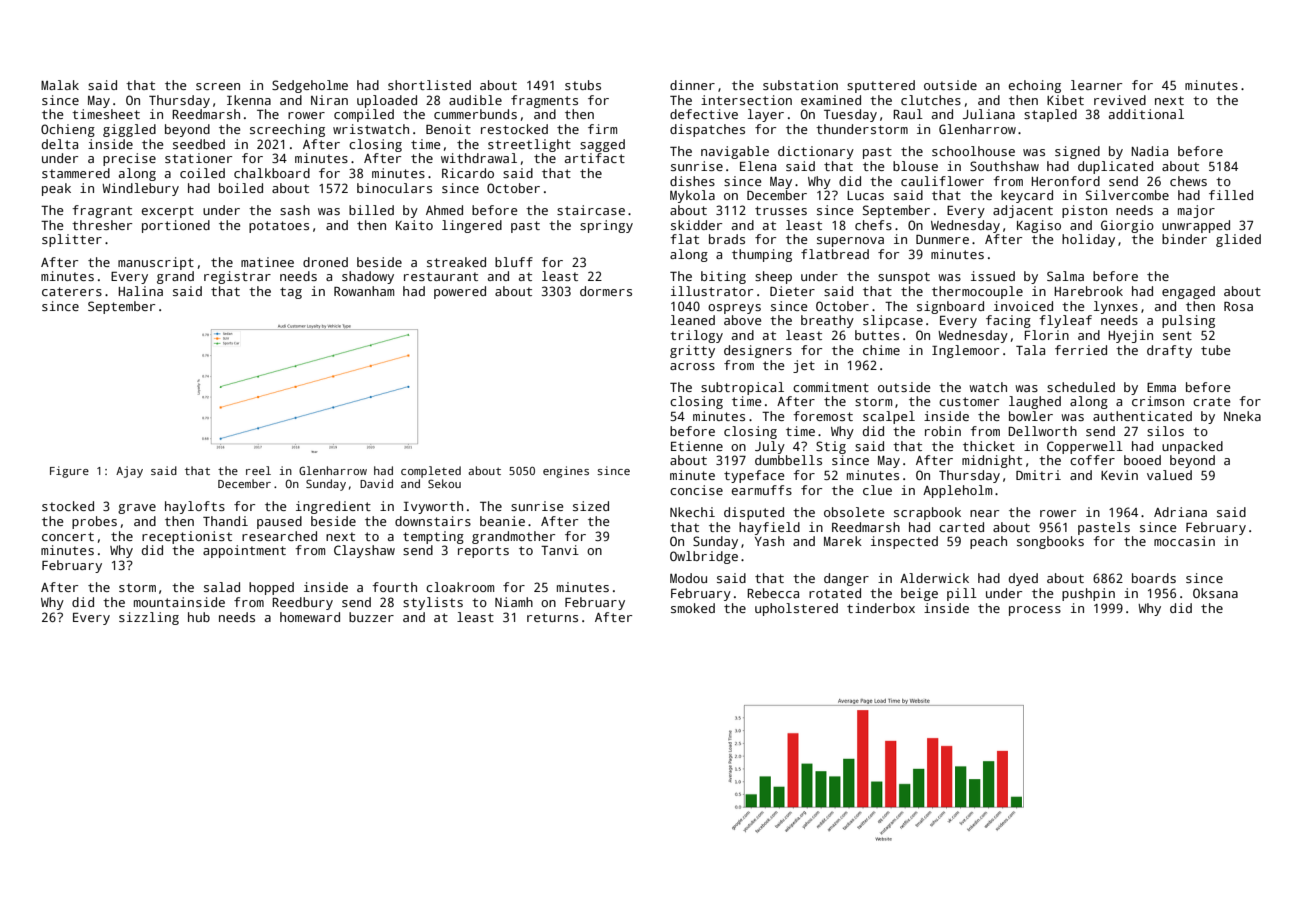 The image size is (1308, 924). Describe the element at coordinates (697, 446) in the screenshot. I see `Etienne` at that location.
